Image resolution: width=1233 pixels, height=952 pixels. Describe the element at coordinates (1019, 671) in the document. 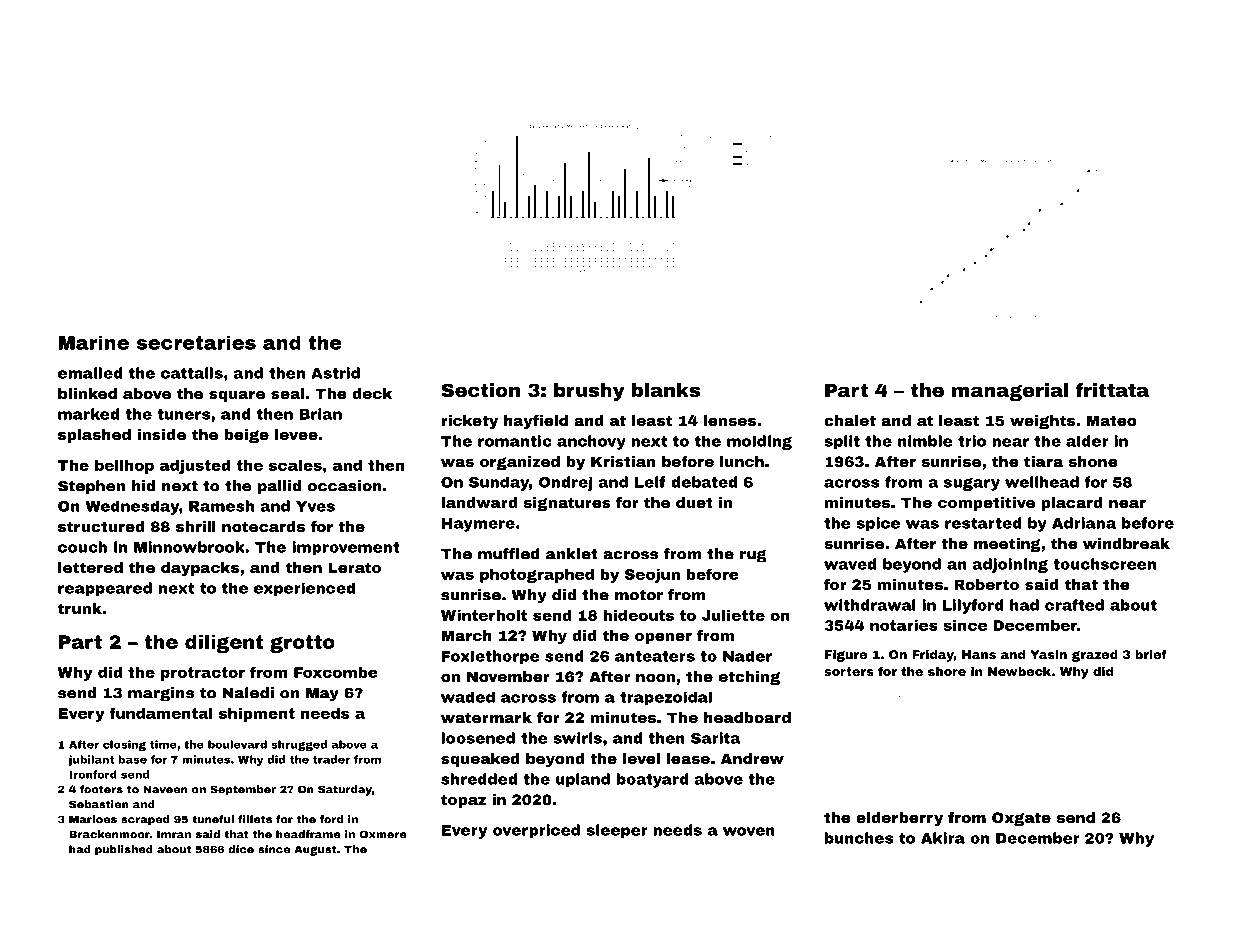

I see `Newbeck` at that location.
